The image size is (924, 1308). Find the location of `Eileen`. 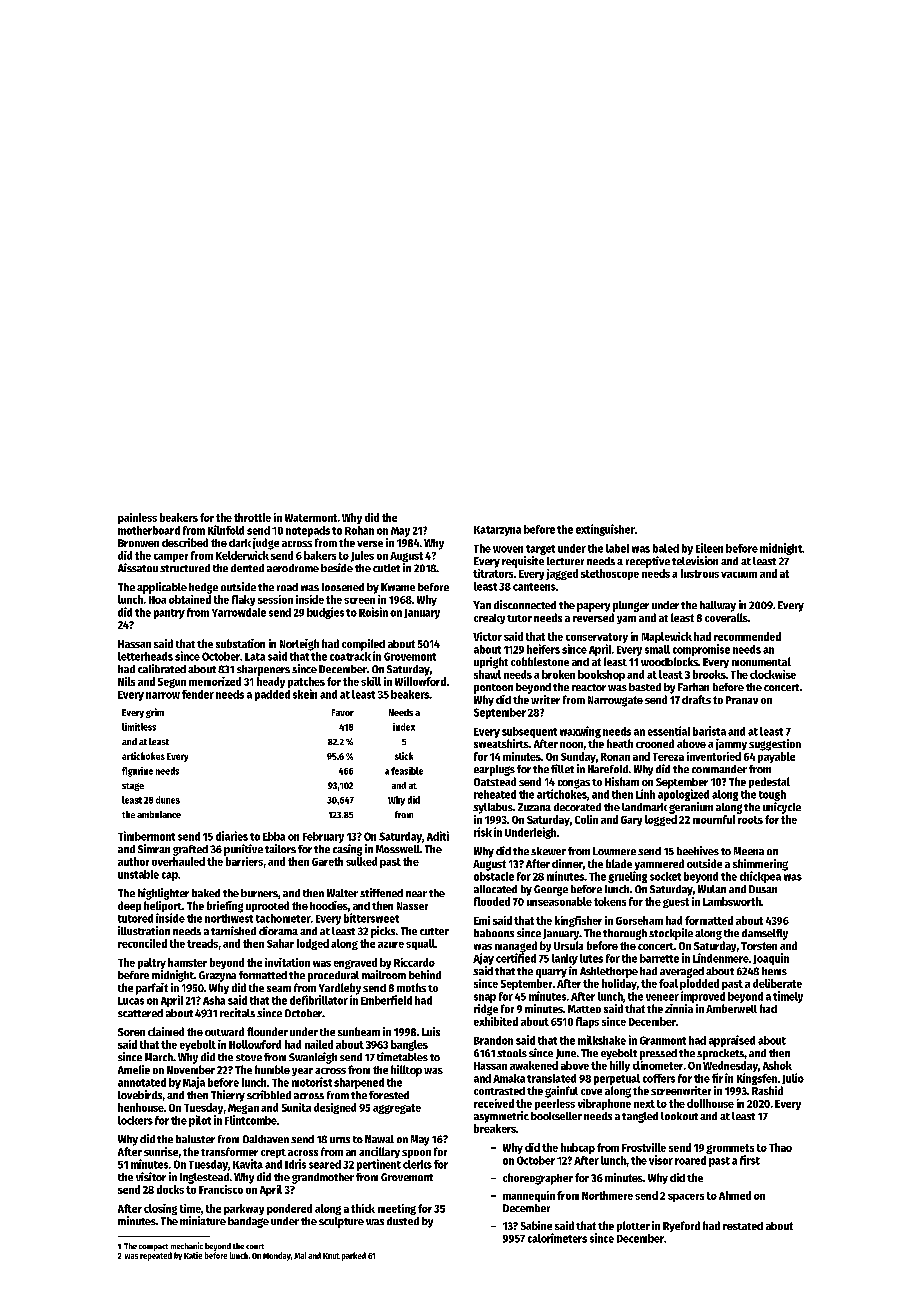

Eileen is located at coordinates (709, 548).
